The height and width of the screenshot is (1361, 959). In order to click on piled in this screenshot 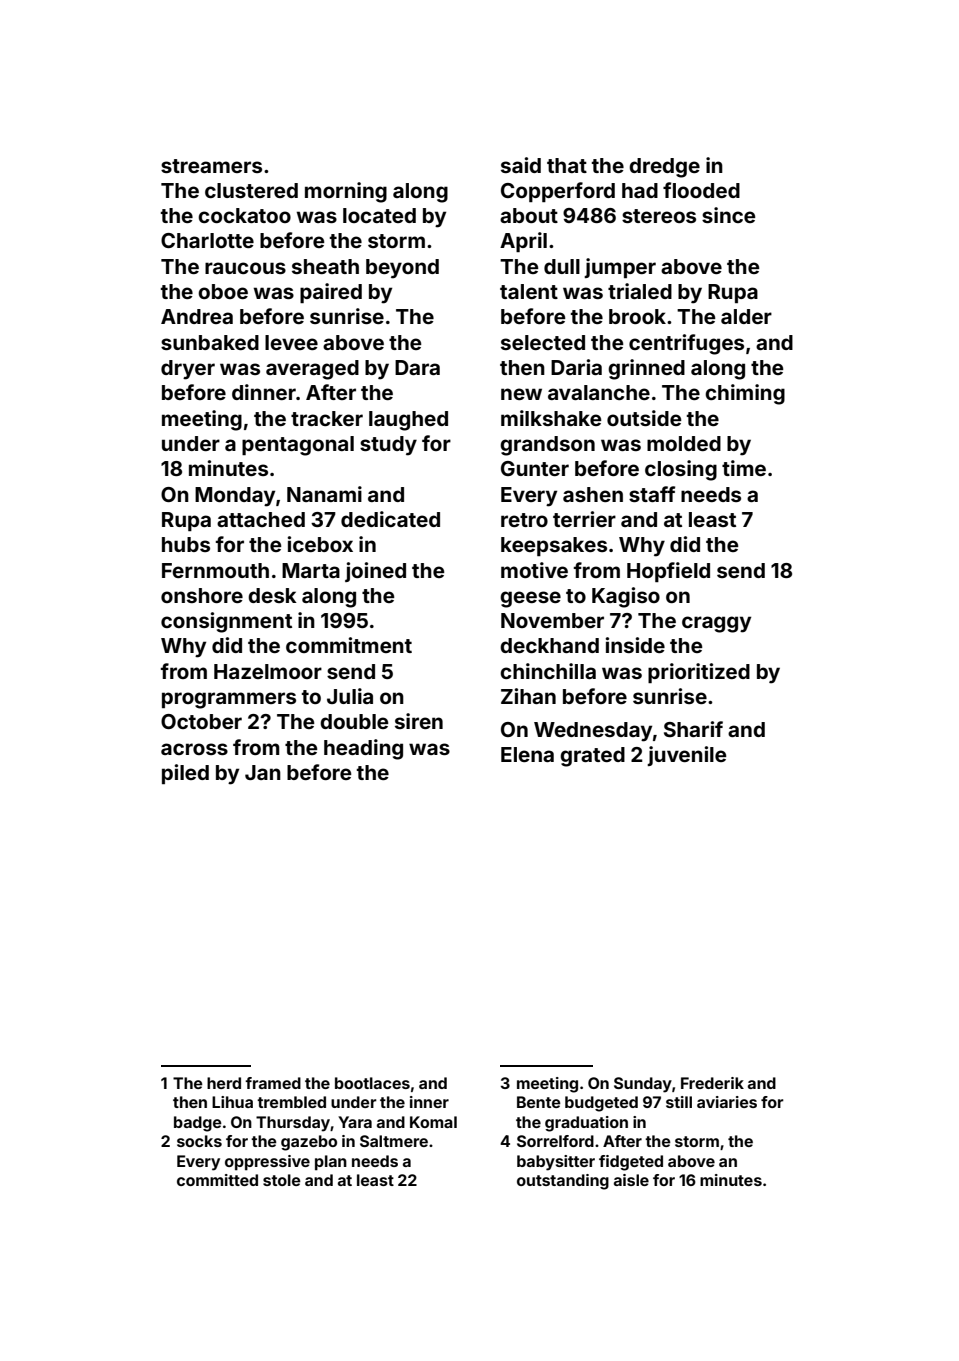, I will do `click(185, 774)`.
